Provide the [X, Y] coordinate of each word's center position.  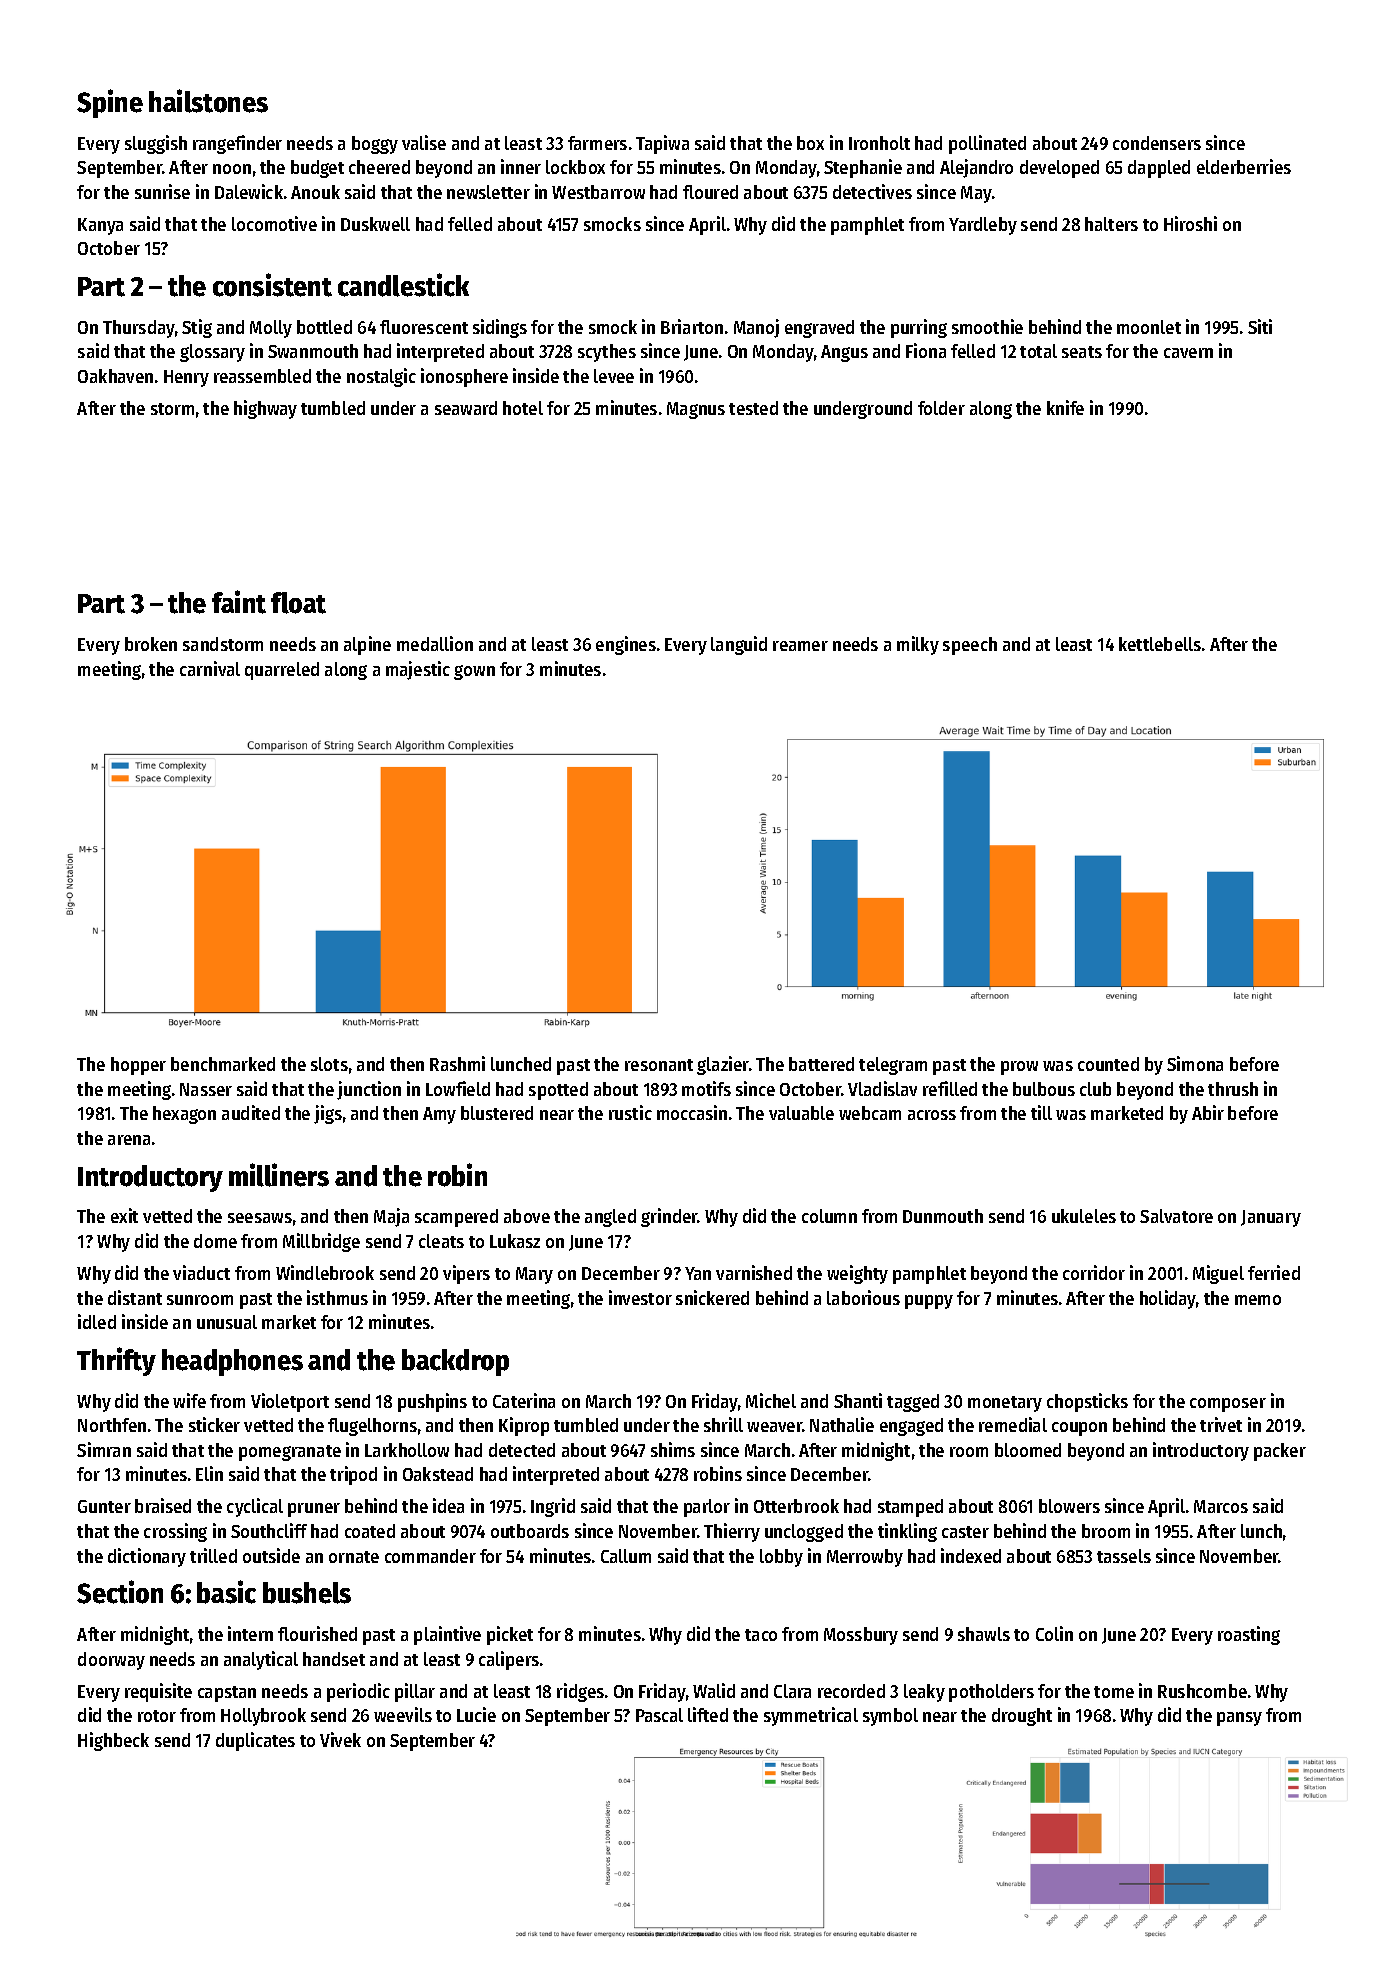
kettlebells [1160, 644]
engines [626, 645]
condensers [1157, 143]
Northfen [112, 1425]
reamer [800, 646]
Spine [110, 103]
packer [1280, 1452]
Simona [1195, 1063]
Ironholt [879, 143]
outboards [530, 1531]
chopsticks [1087, 1402]
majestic [418, 670]
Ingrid [553, 1507]
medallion [435, 643]
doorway [111, 1661]
